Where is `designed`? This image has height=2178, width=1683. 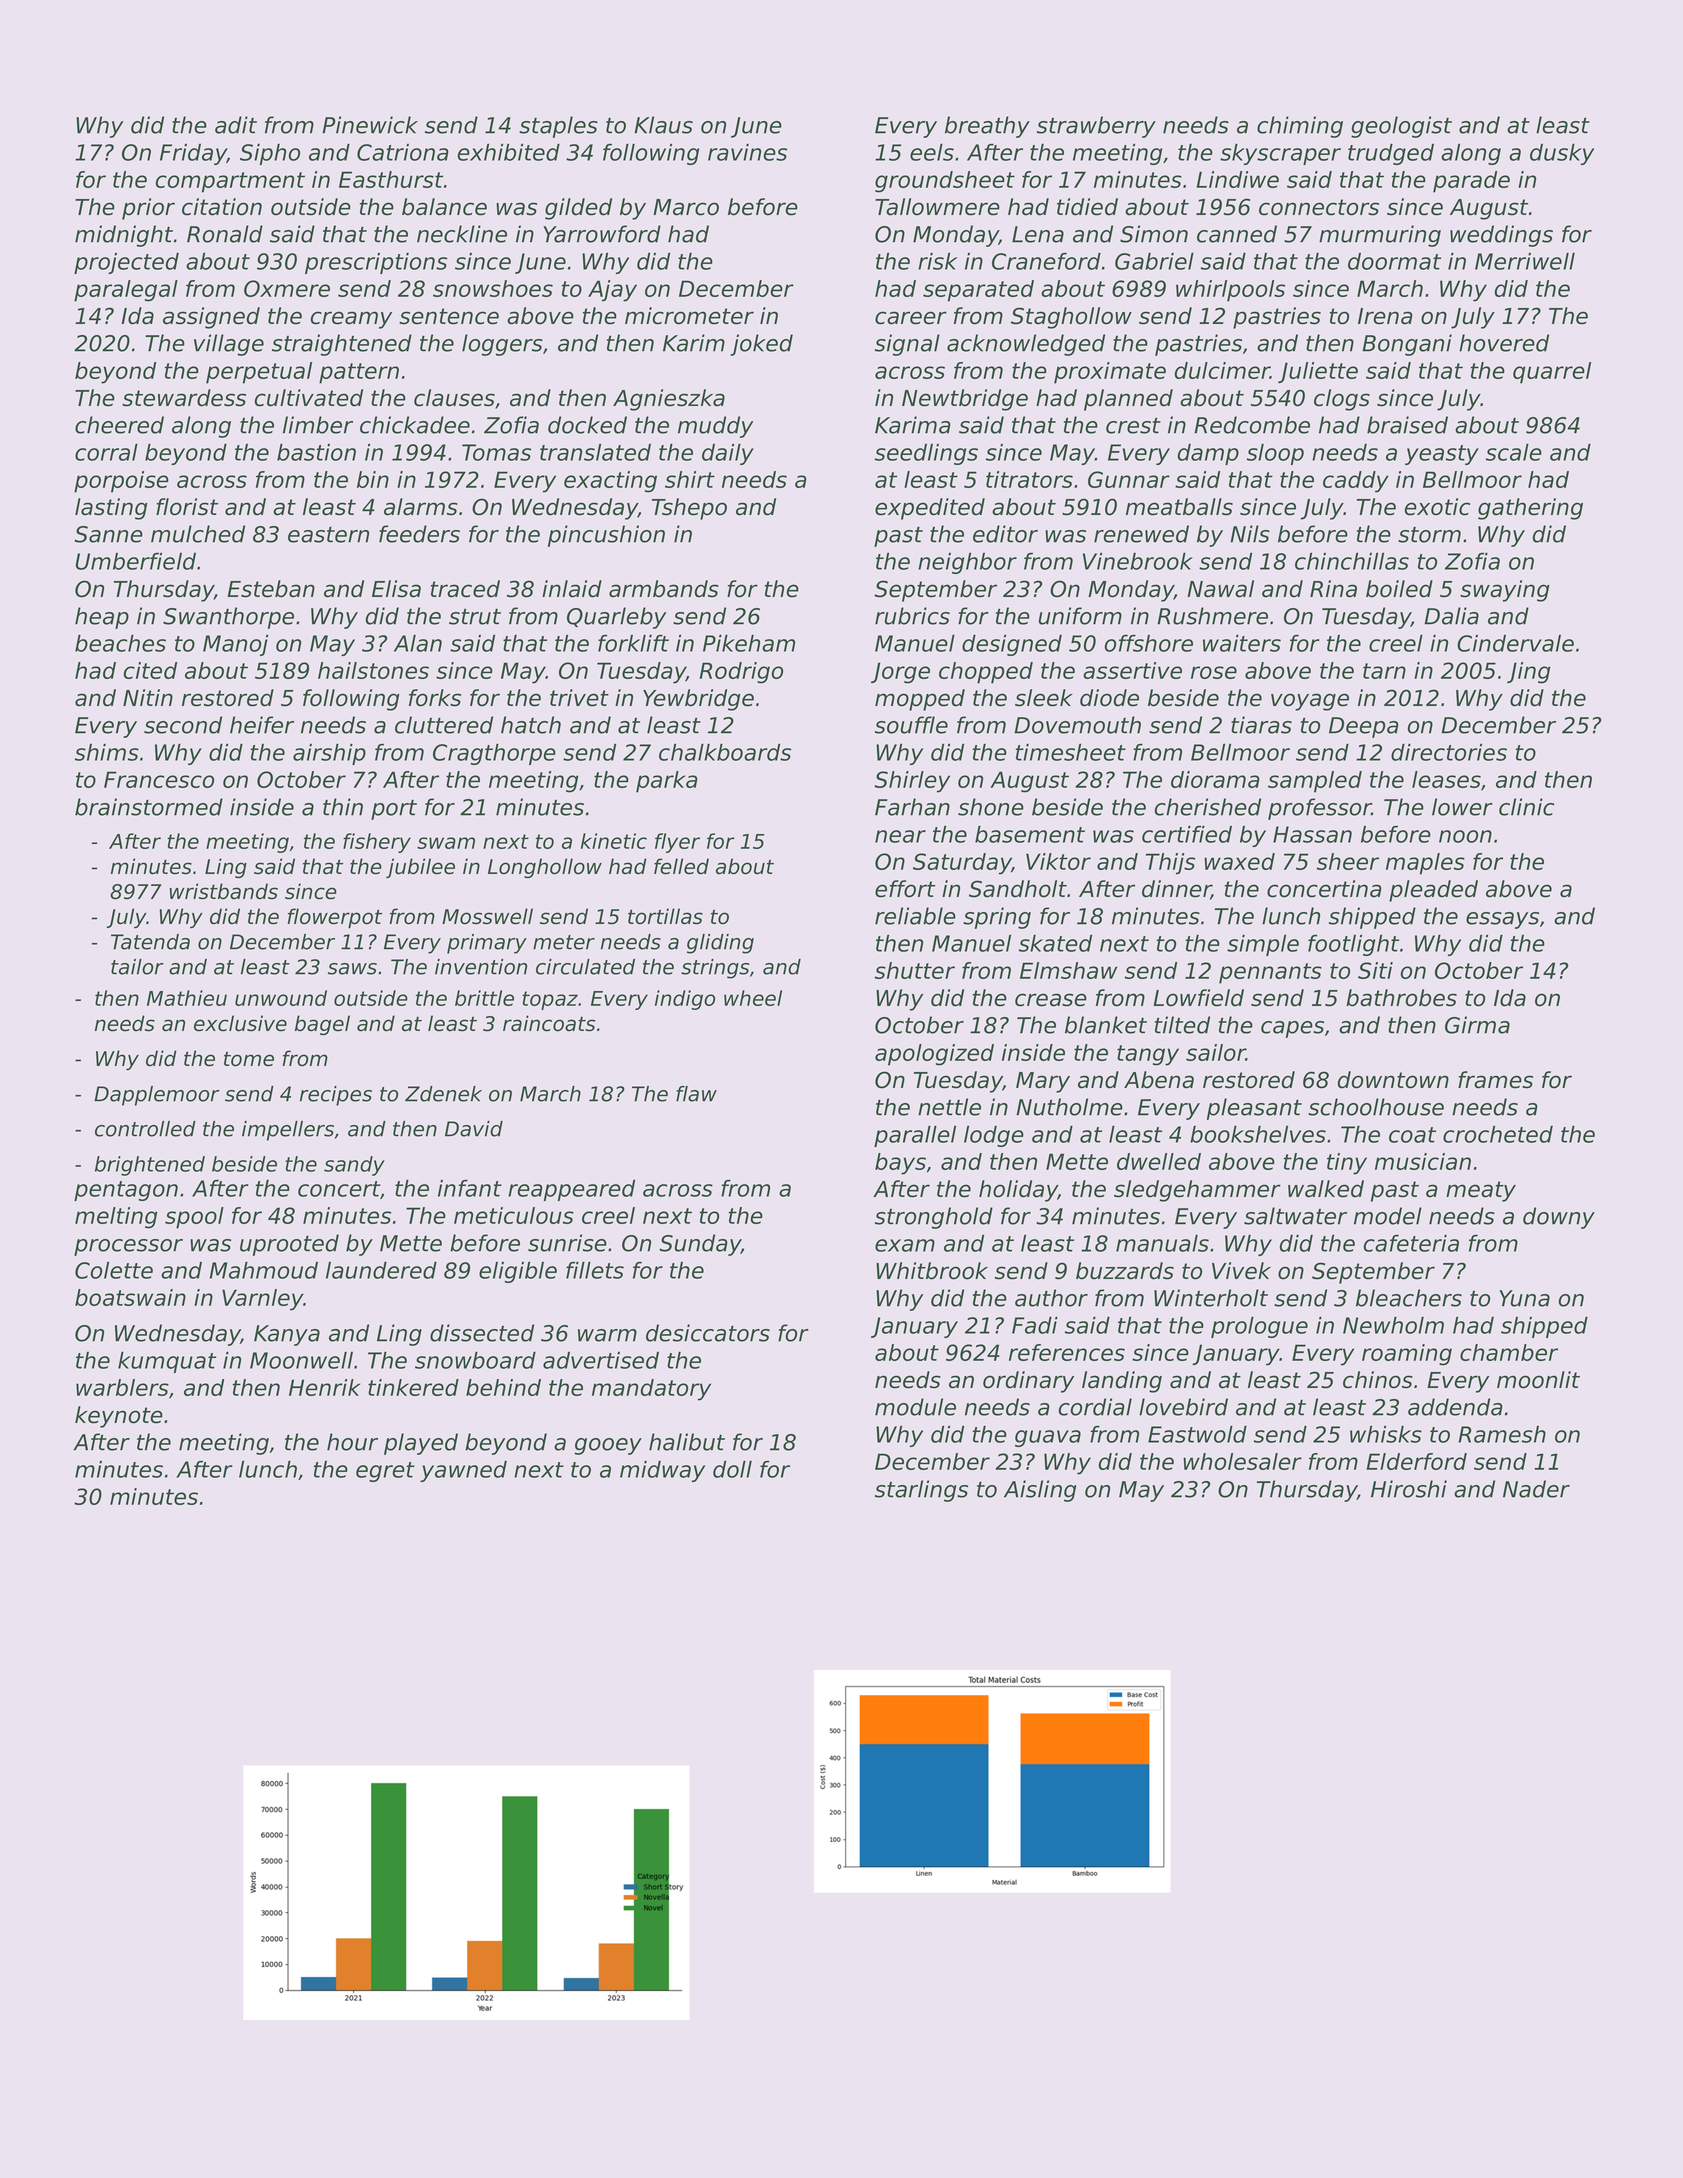
designed is located at coordinates (1012, 645).
